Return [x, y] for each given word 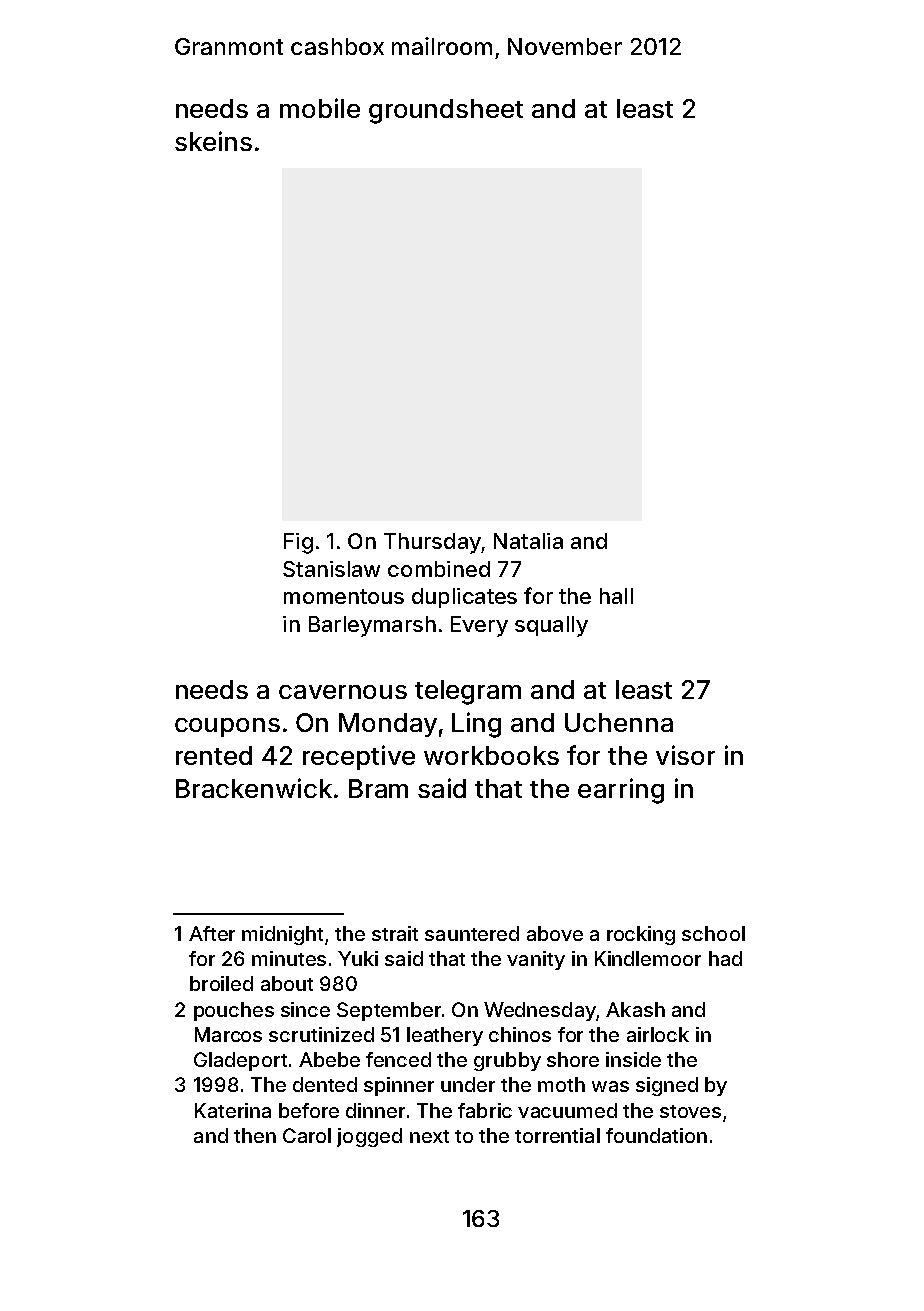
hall [616, 596]
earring [621, 791]
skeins [213, 141]
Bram [378, 788]
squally [551, 626]
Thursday [432, 543]
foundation [656, 1135]
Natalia [528, 541]
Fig [298, 543]
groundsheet [446, 111]
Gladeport [240, 1061]
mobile [320, 108]
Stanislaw [331, 569]
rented [214, 755]
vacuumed [567, 1110]
